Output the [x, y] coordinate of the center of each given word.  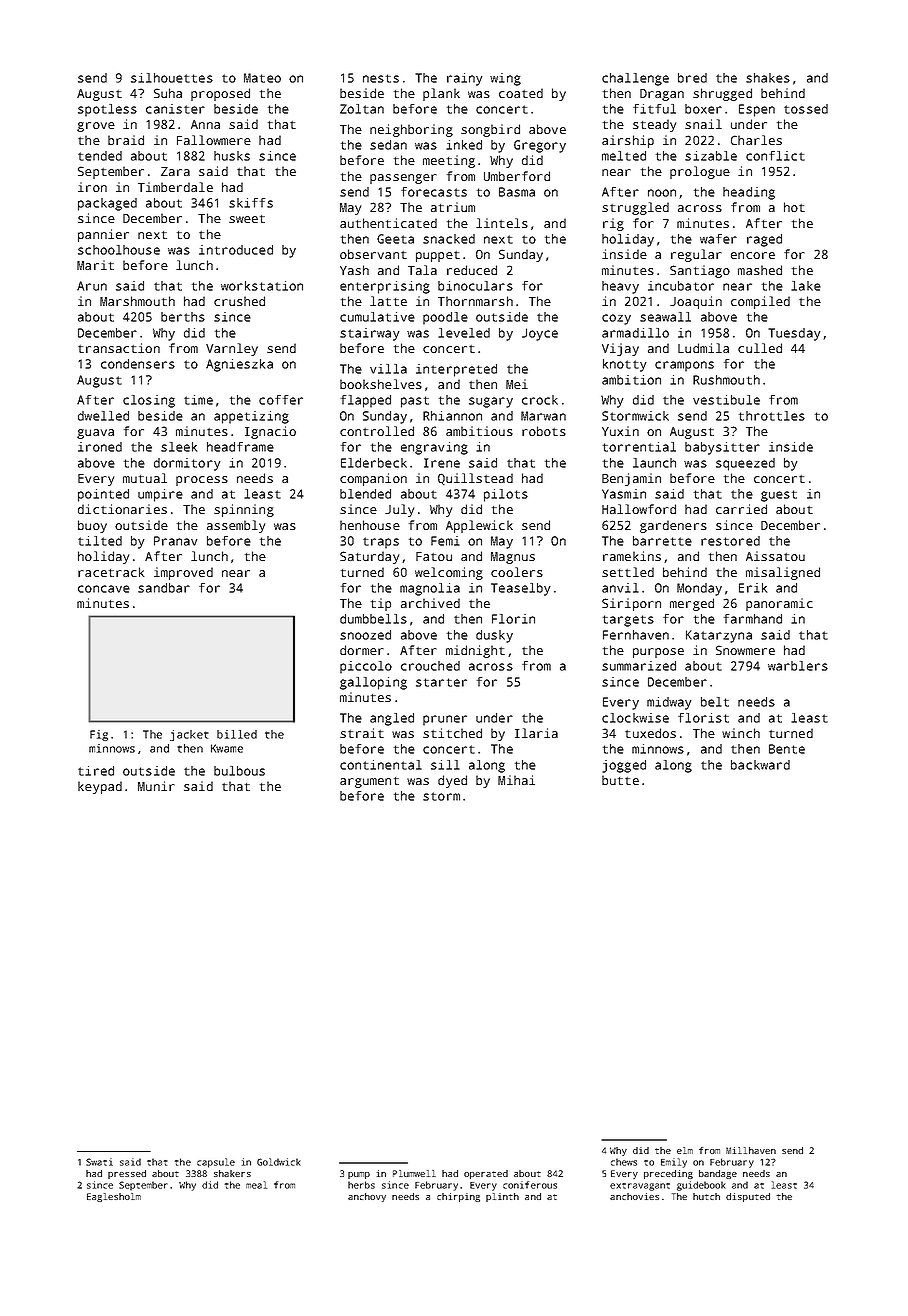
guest [779, 496]
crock [540, 400]
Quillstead [475, 479]
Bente [787, 749]
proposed [220, 94]
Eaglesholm [114, 1197]
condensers [138, 364]
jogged [624, 766]
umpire [160, 495]
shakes [768, 78]
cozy [616, 319]
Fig [99, 735]
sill [445, 765]
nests [381, 78]
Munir [156, 786]
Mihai [516, 780]
